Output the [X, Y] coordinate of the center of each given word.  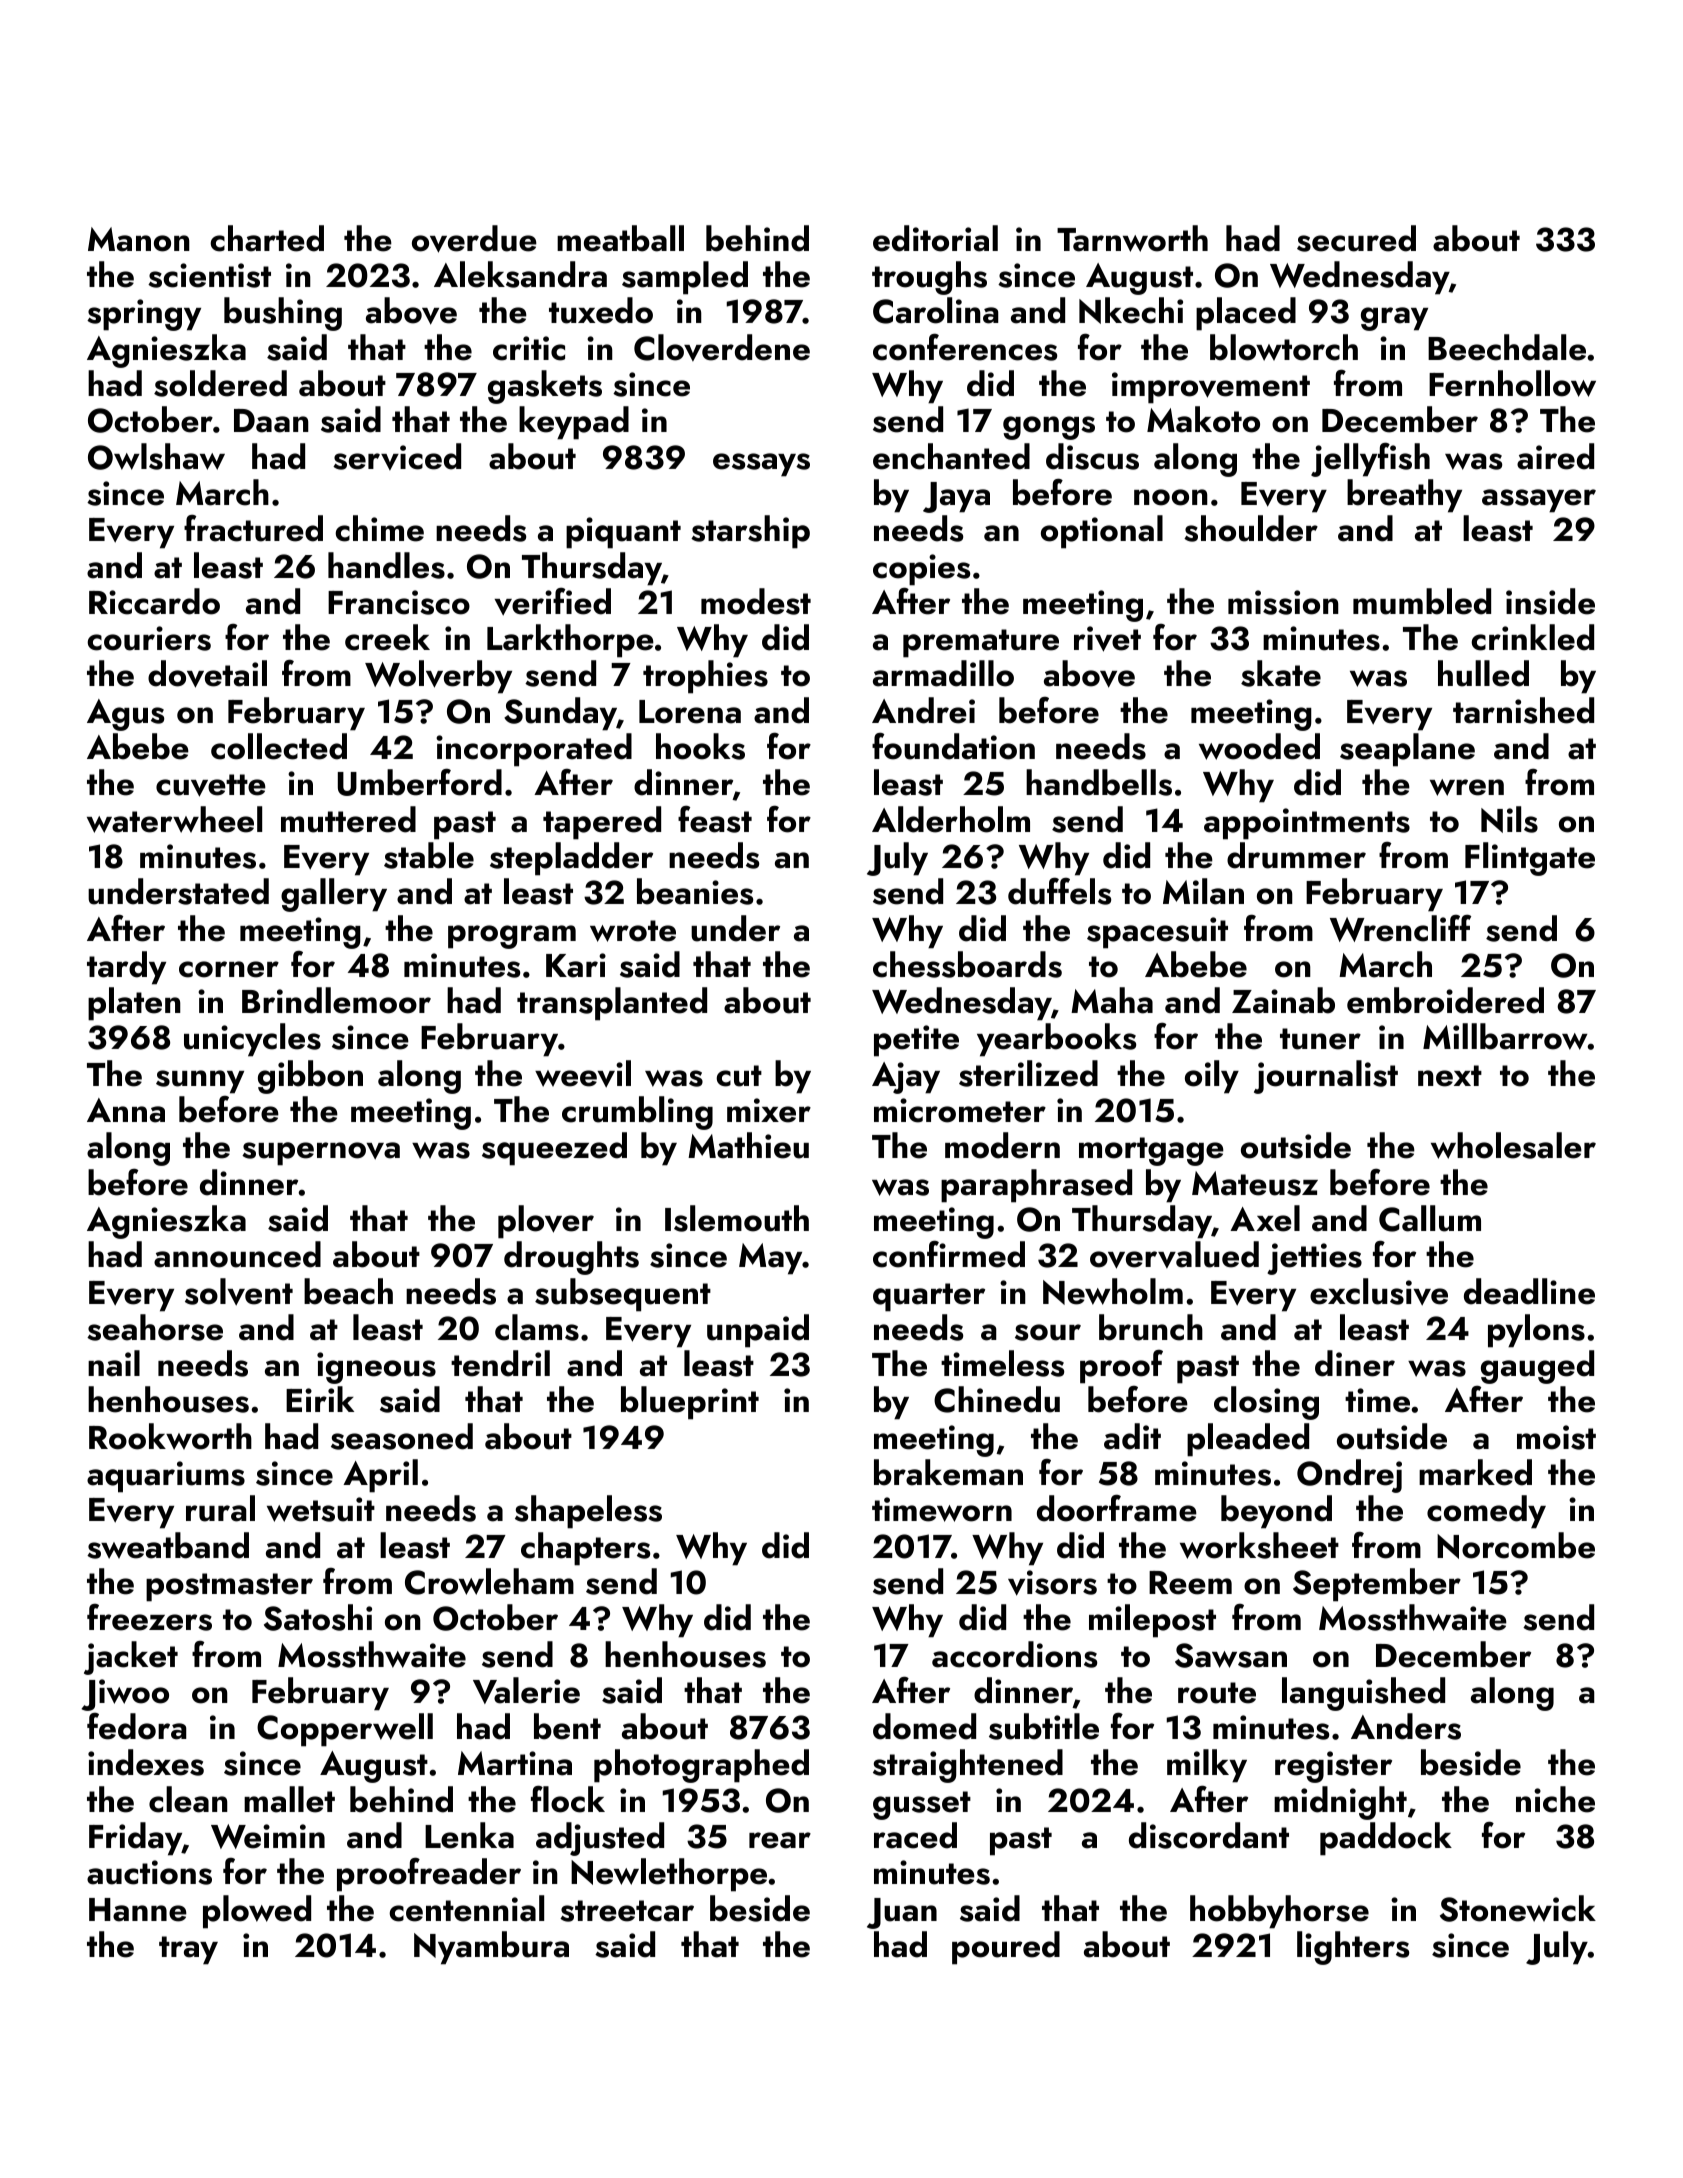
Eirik [320, 1399]
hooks [700, 746]
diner [1355, 1363]
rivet [1107, 639]
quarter [929, 1297]
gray [1394, 319]
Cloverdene [722, 347]
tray [188, 1950]
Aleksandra [520, 274]
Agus [125, 715]
